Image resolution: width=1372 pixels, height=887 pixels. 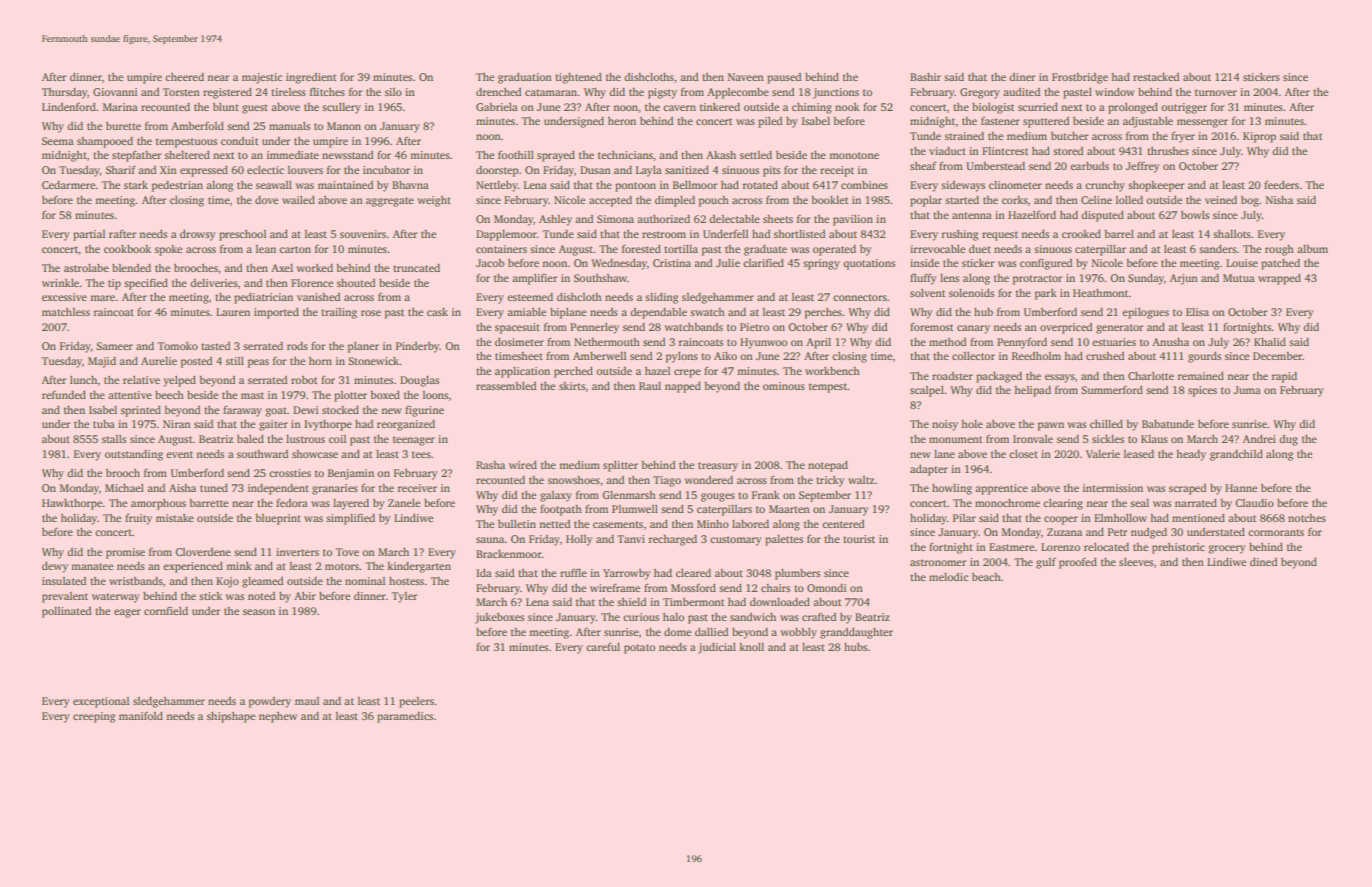 I want to click on scraped, so click(x=1187, y=489).
